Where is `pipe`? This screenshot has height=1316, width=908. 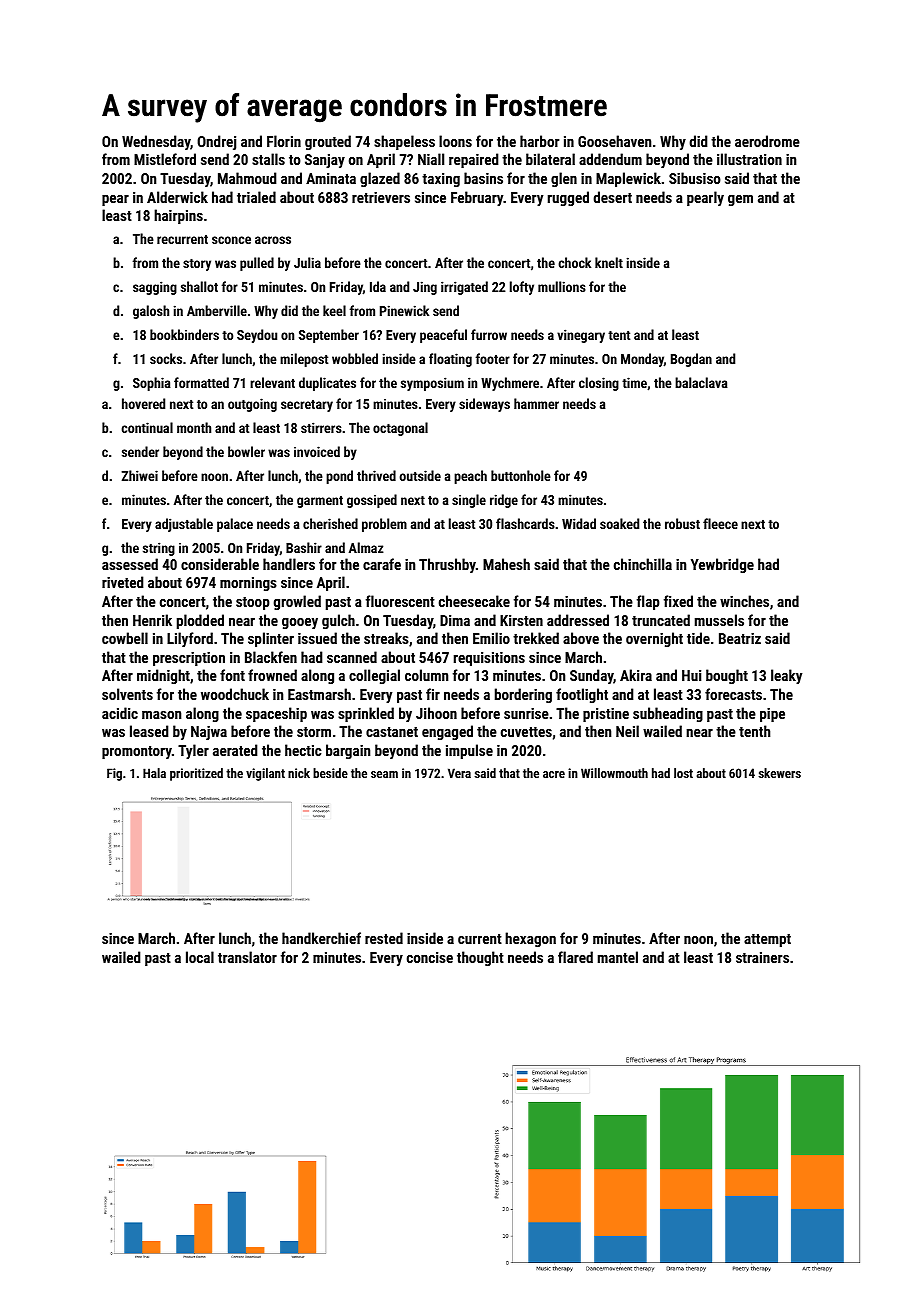
pipe is located at coordinates (772, 715).
